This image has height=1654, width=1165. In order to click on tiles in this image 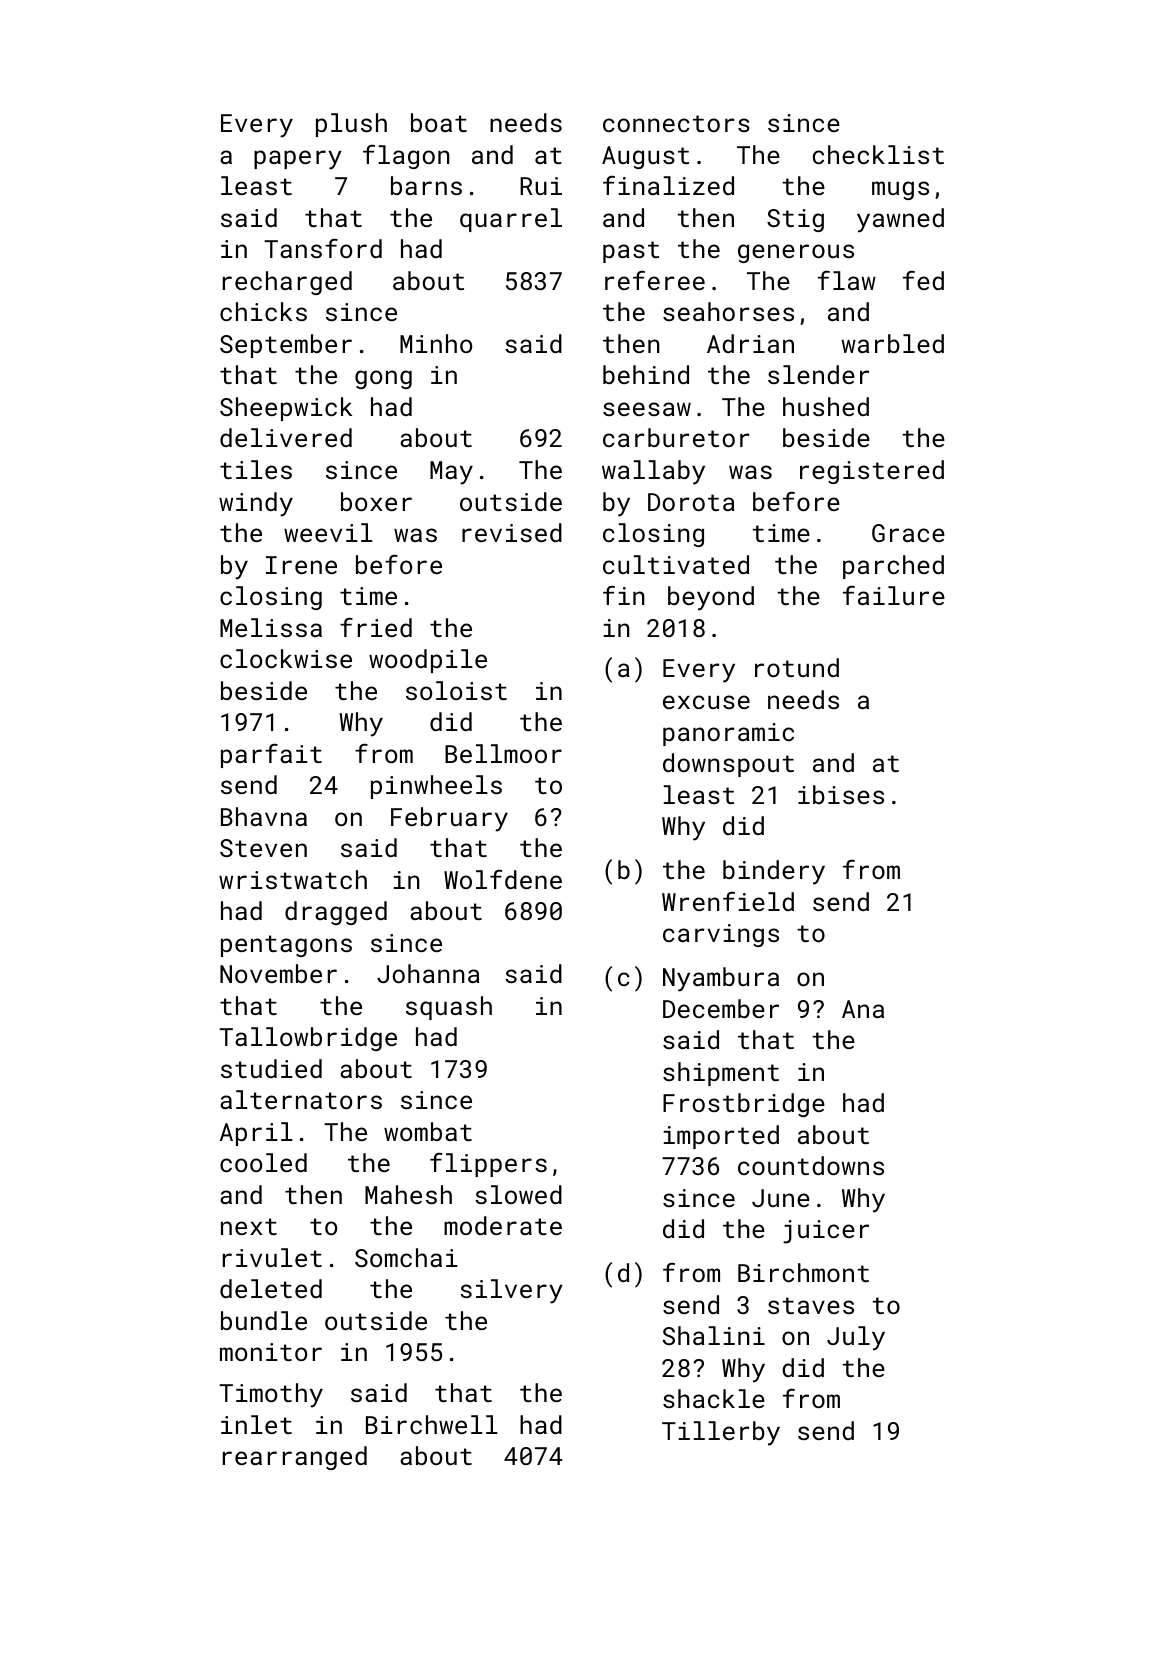, I will do `click(256, 469)`.
